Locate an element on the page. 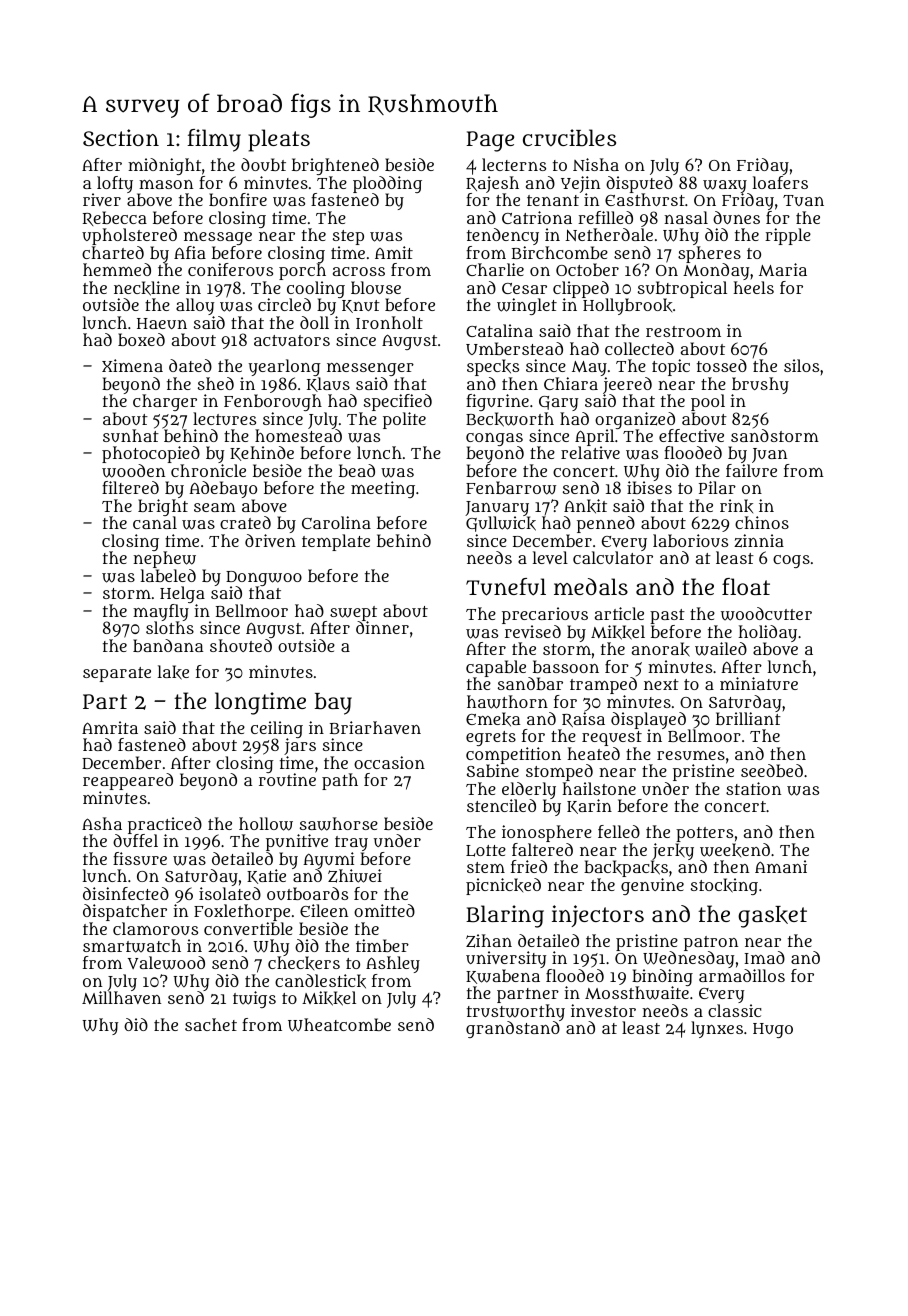  disinfected is located at coordinates (126, 893).
